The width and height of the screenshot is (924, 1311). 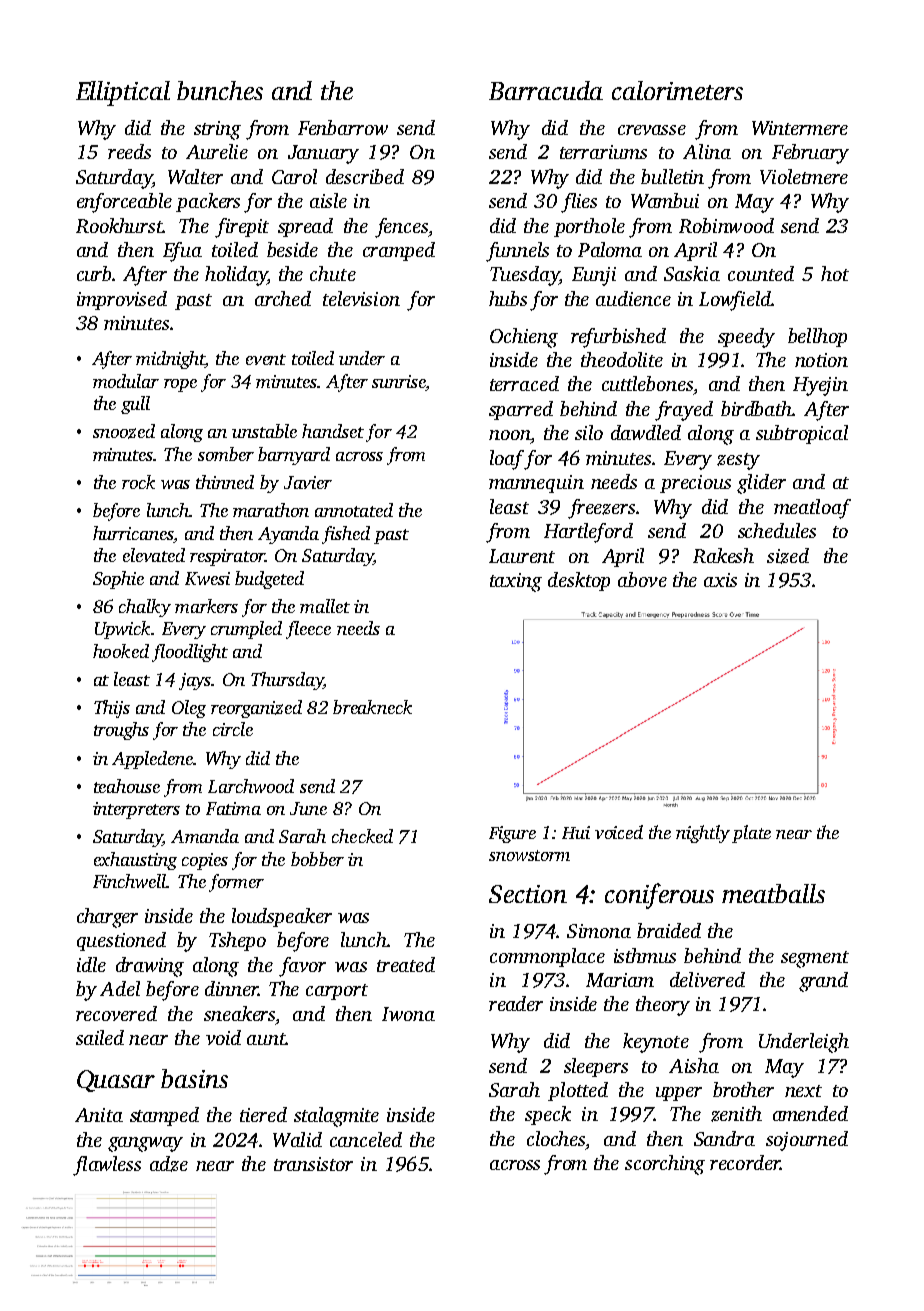 What do you see at coordinates (802, 434) in the screenshot?
I see `subtropical` at bounding box center [802, 434].
